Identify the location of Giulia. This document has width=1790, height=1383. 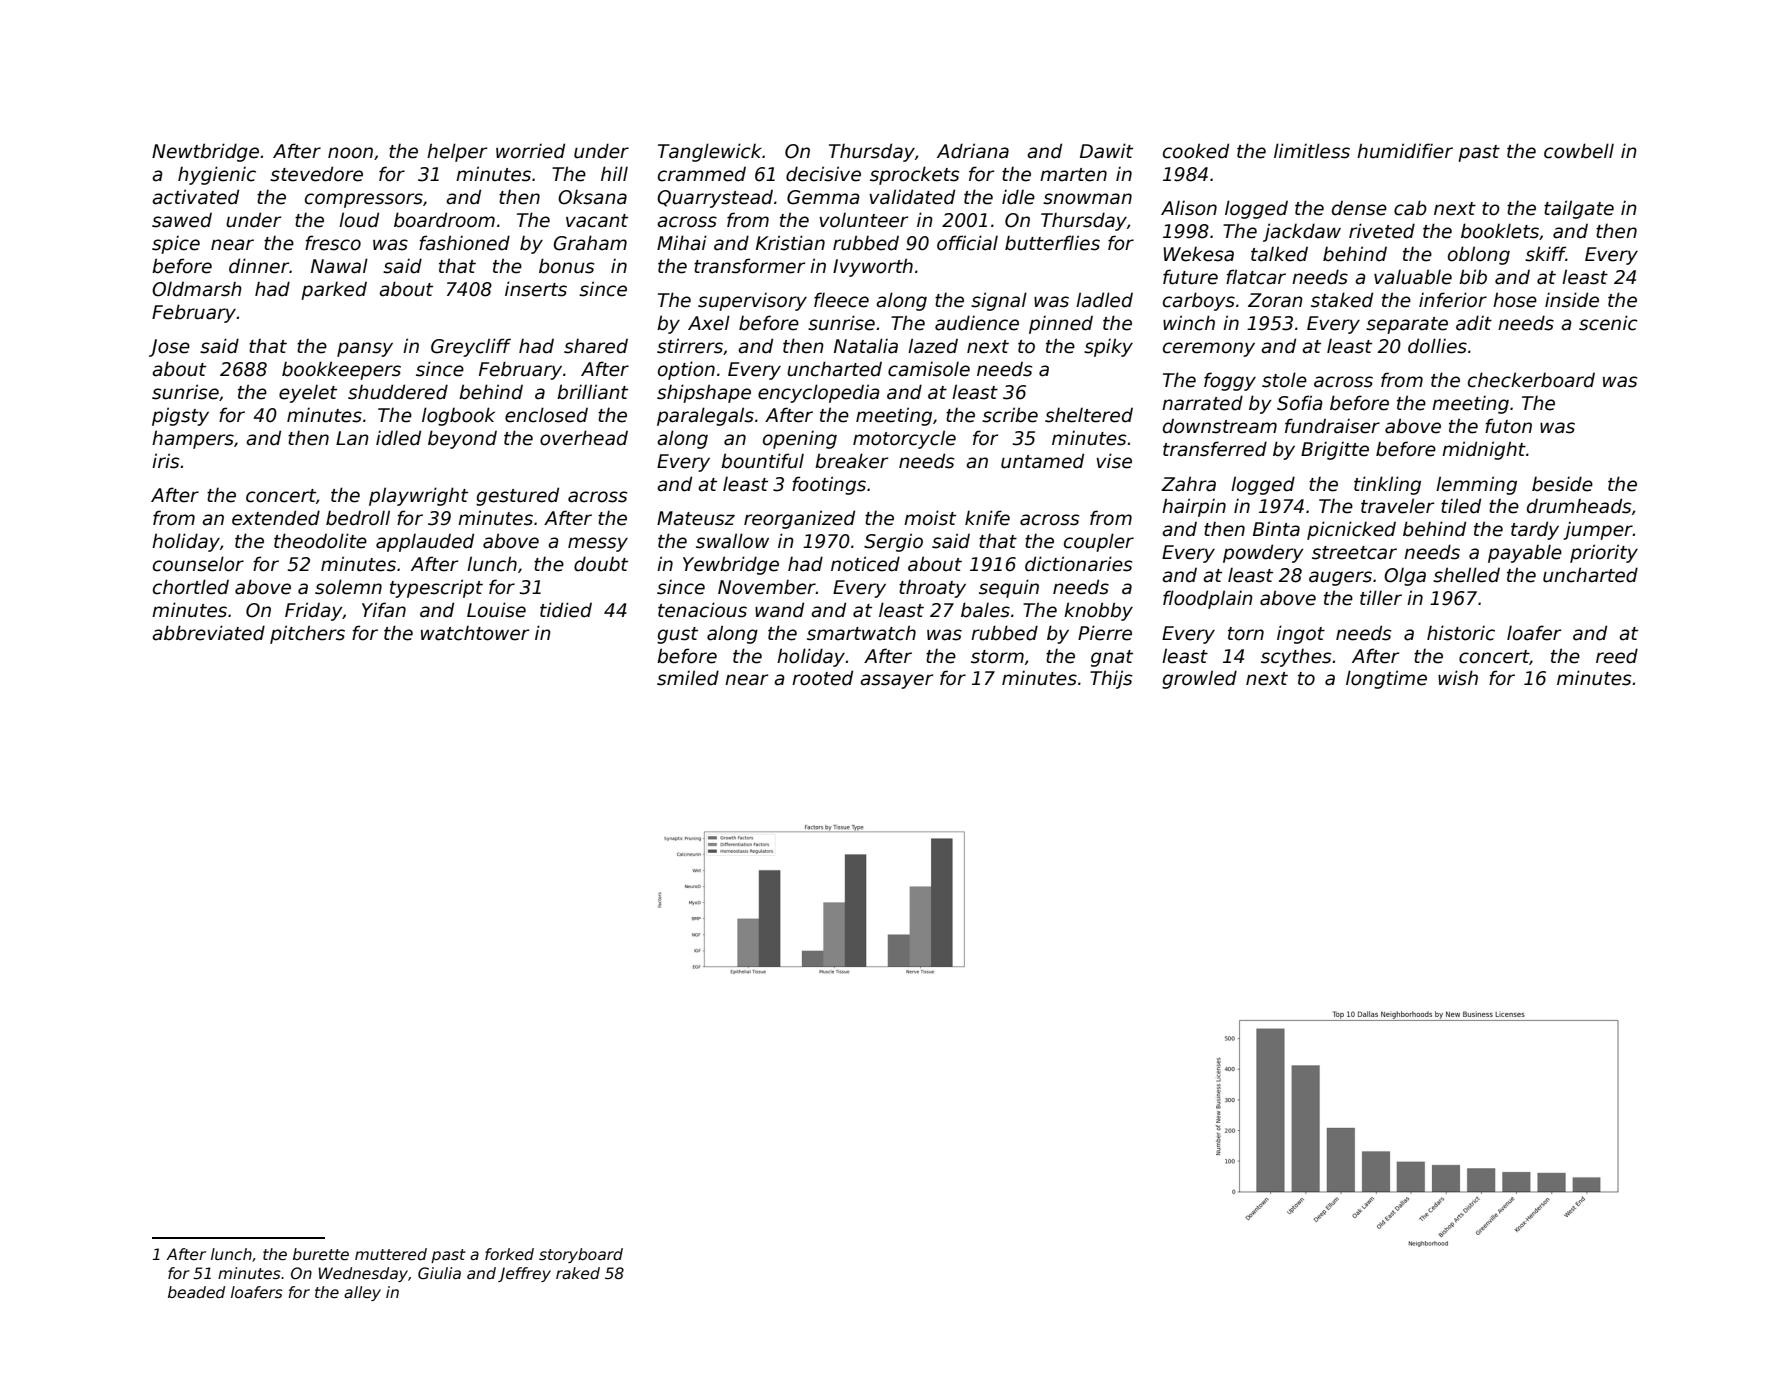
(439, 1273).
